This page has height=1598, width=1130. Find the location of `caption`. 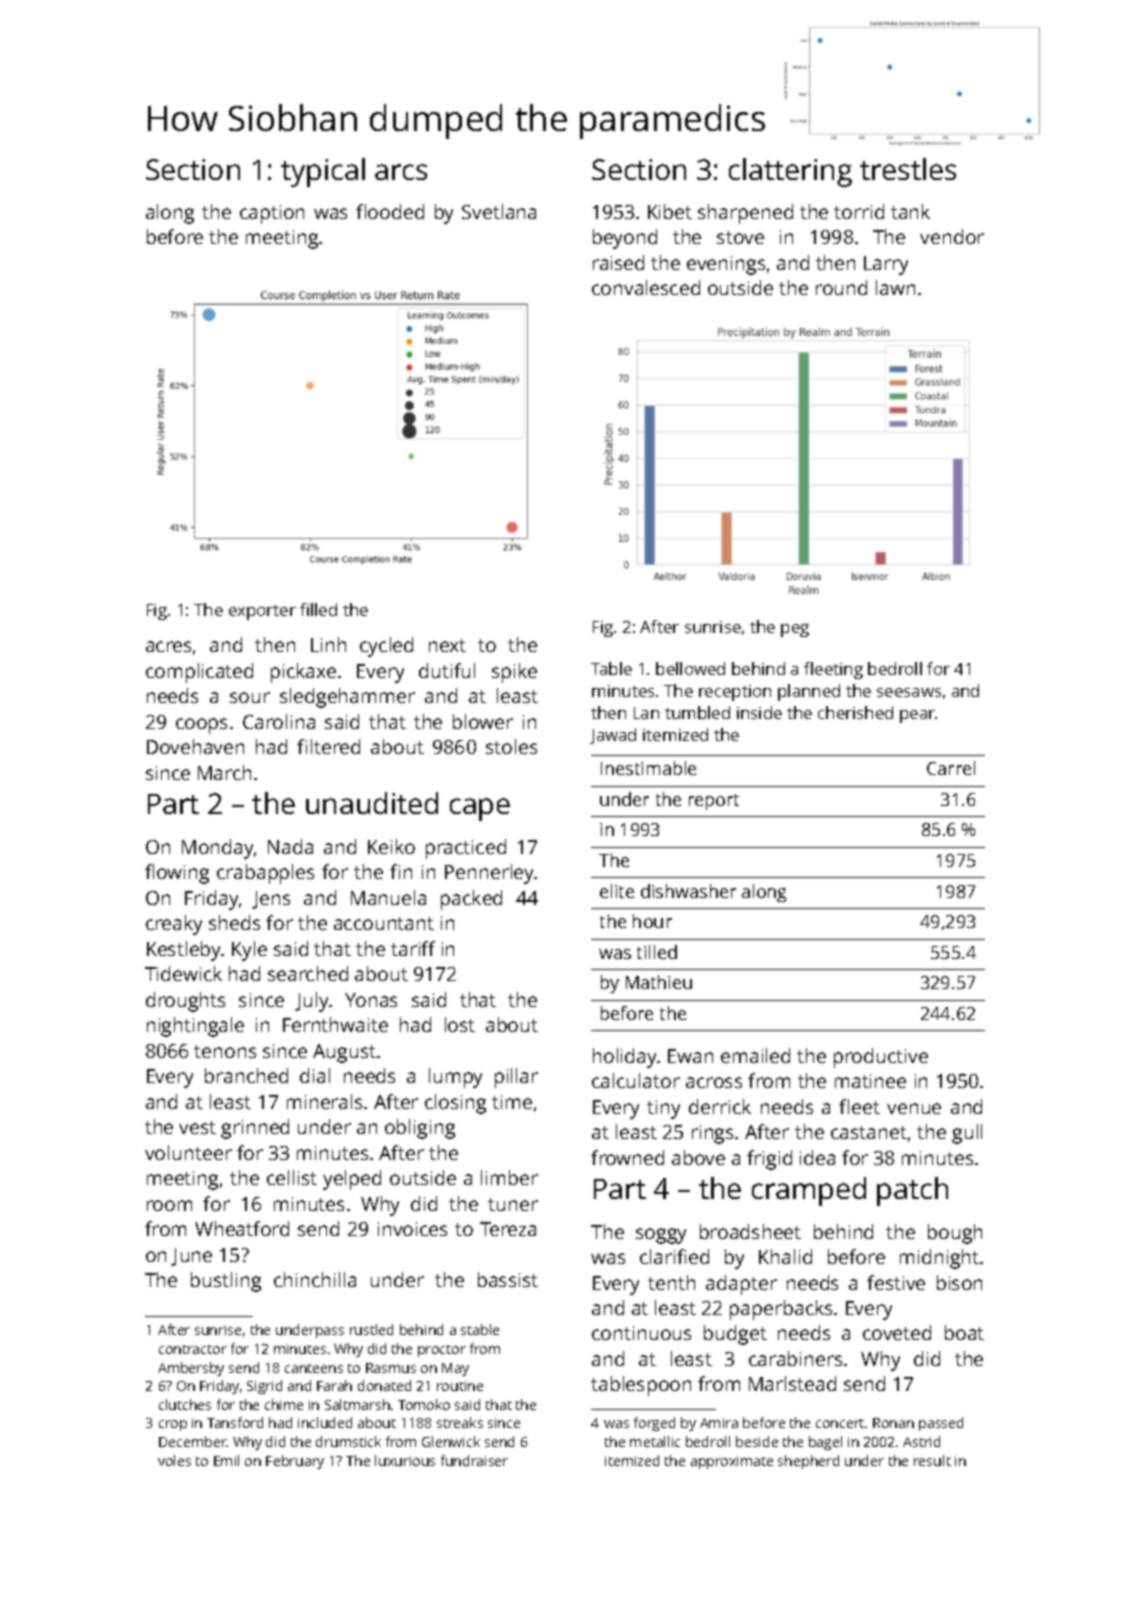

caption is located at coordinates (272, 214).
